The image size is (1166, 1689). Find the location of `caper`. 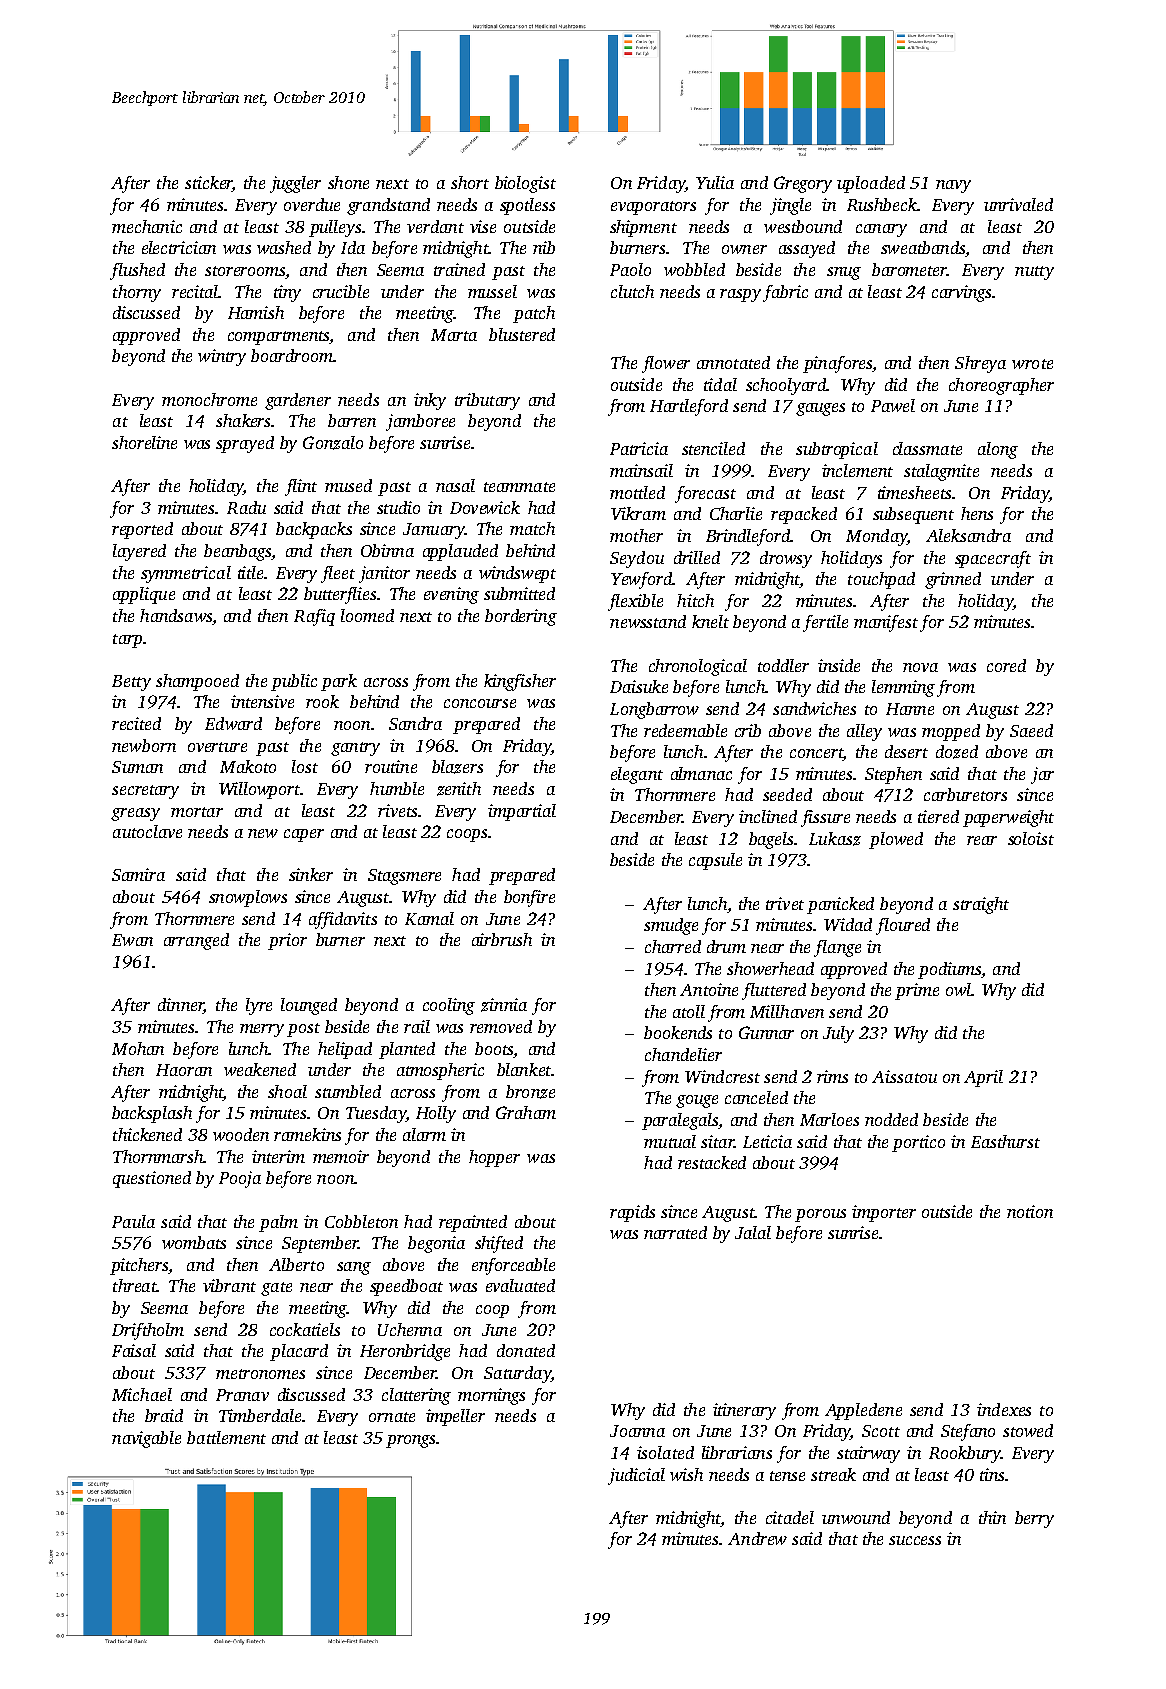

caper is located at coordinates (304, 835).
